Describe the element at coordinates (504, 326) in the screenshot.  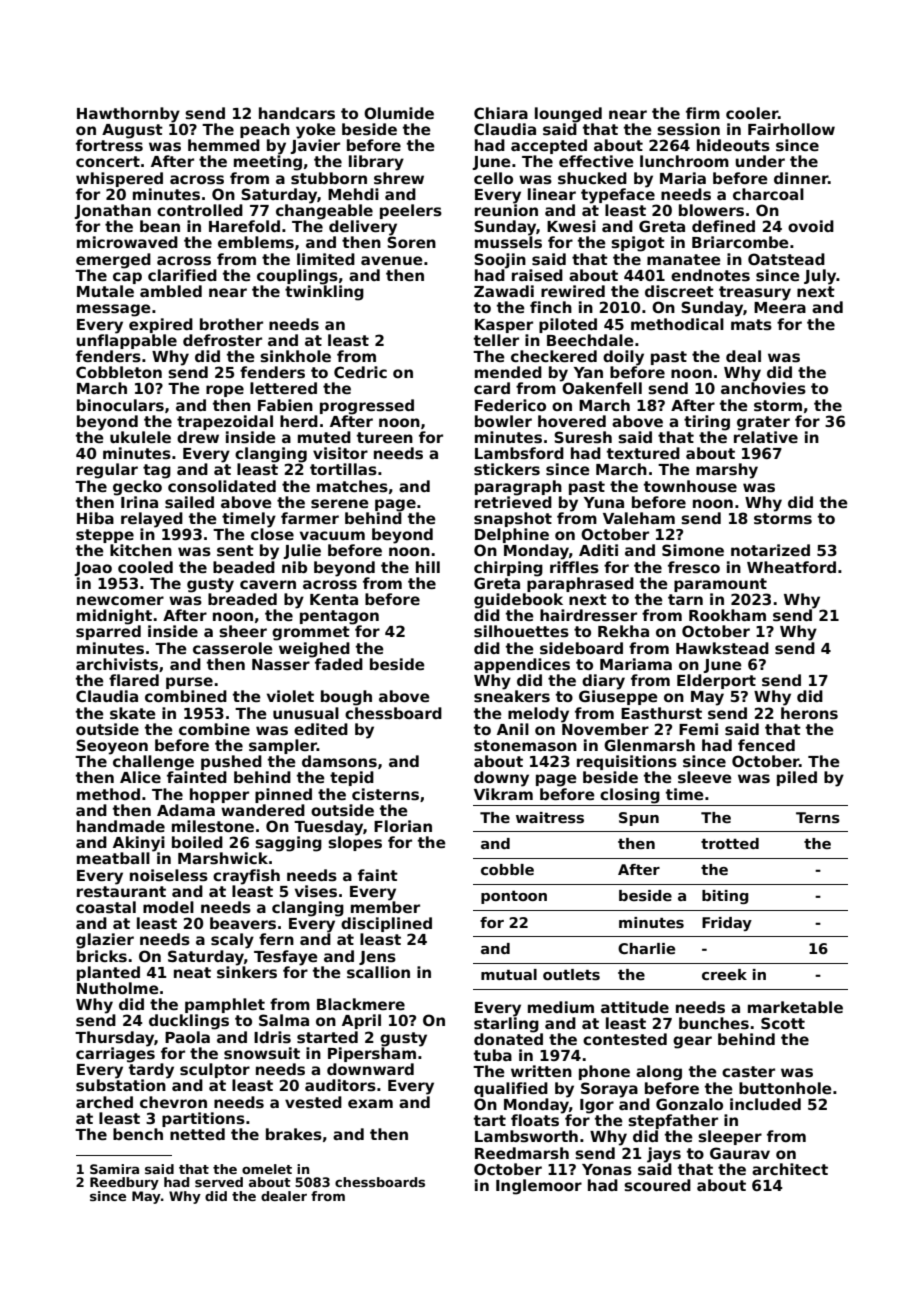
I see `Kasper` at that location.
